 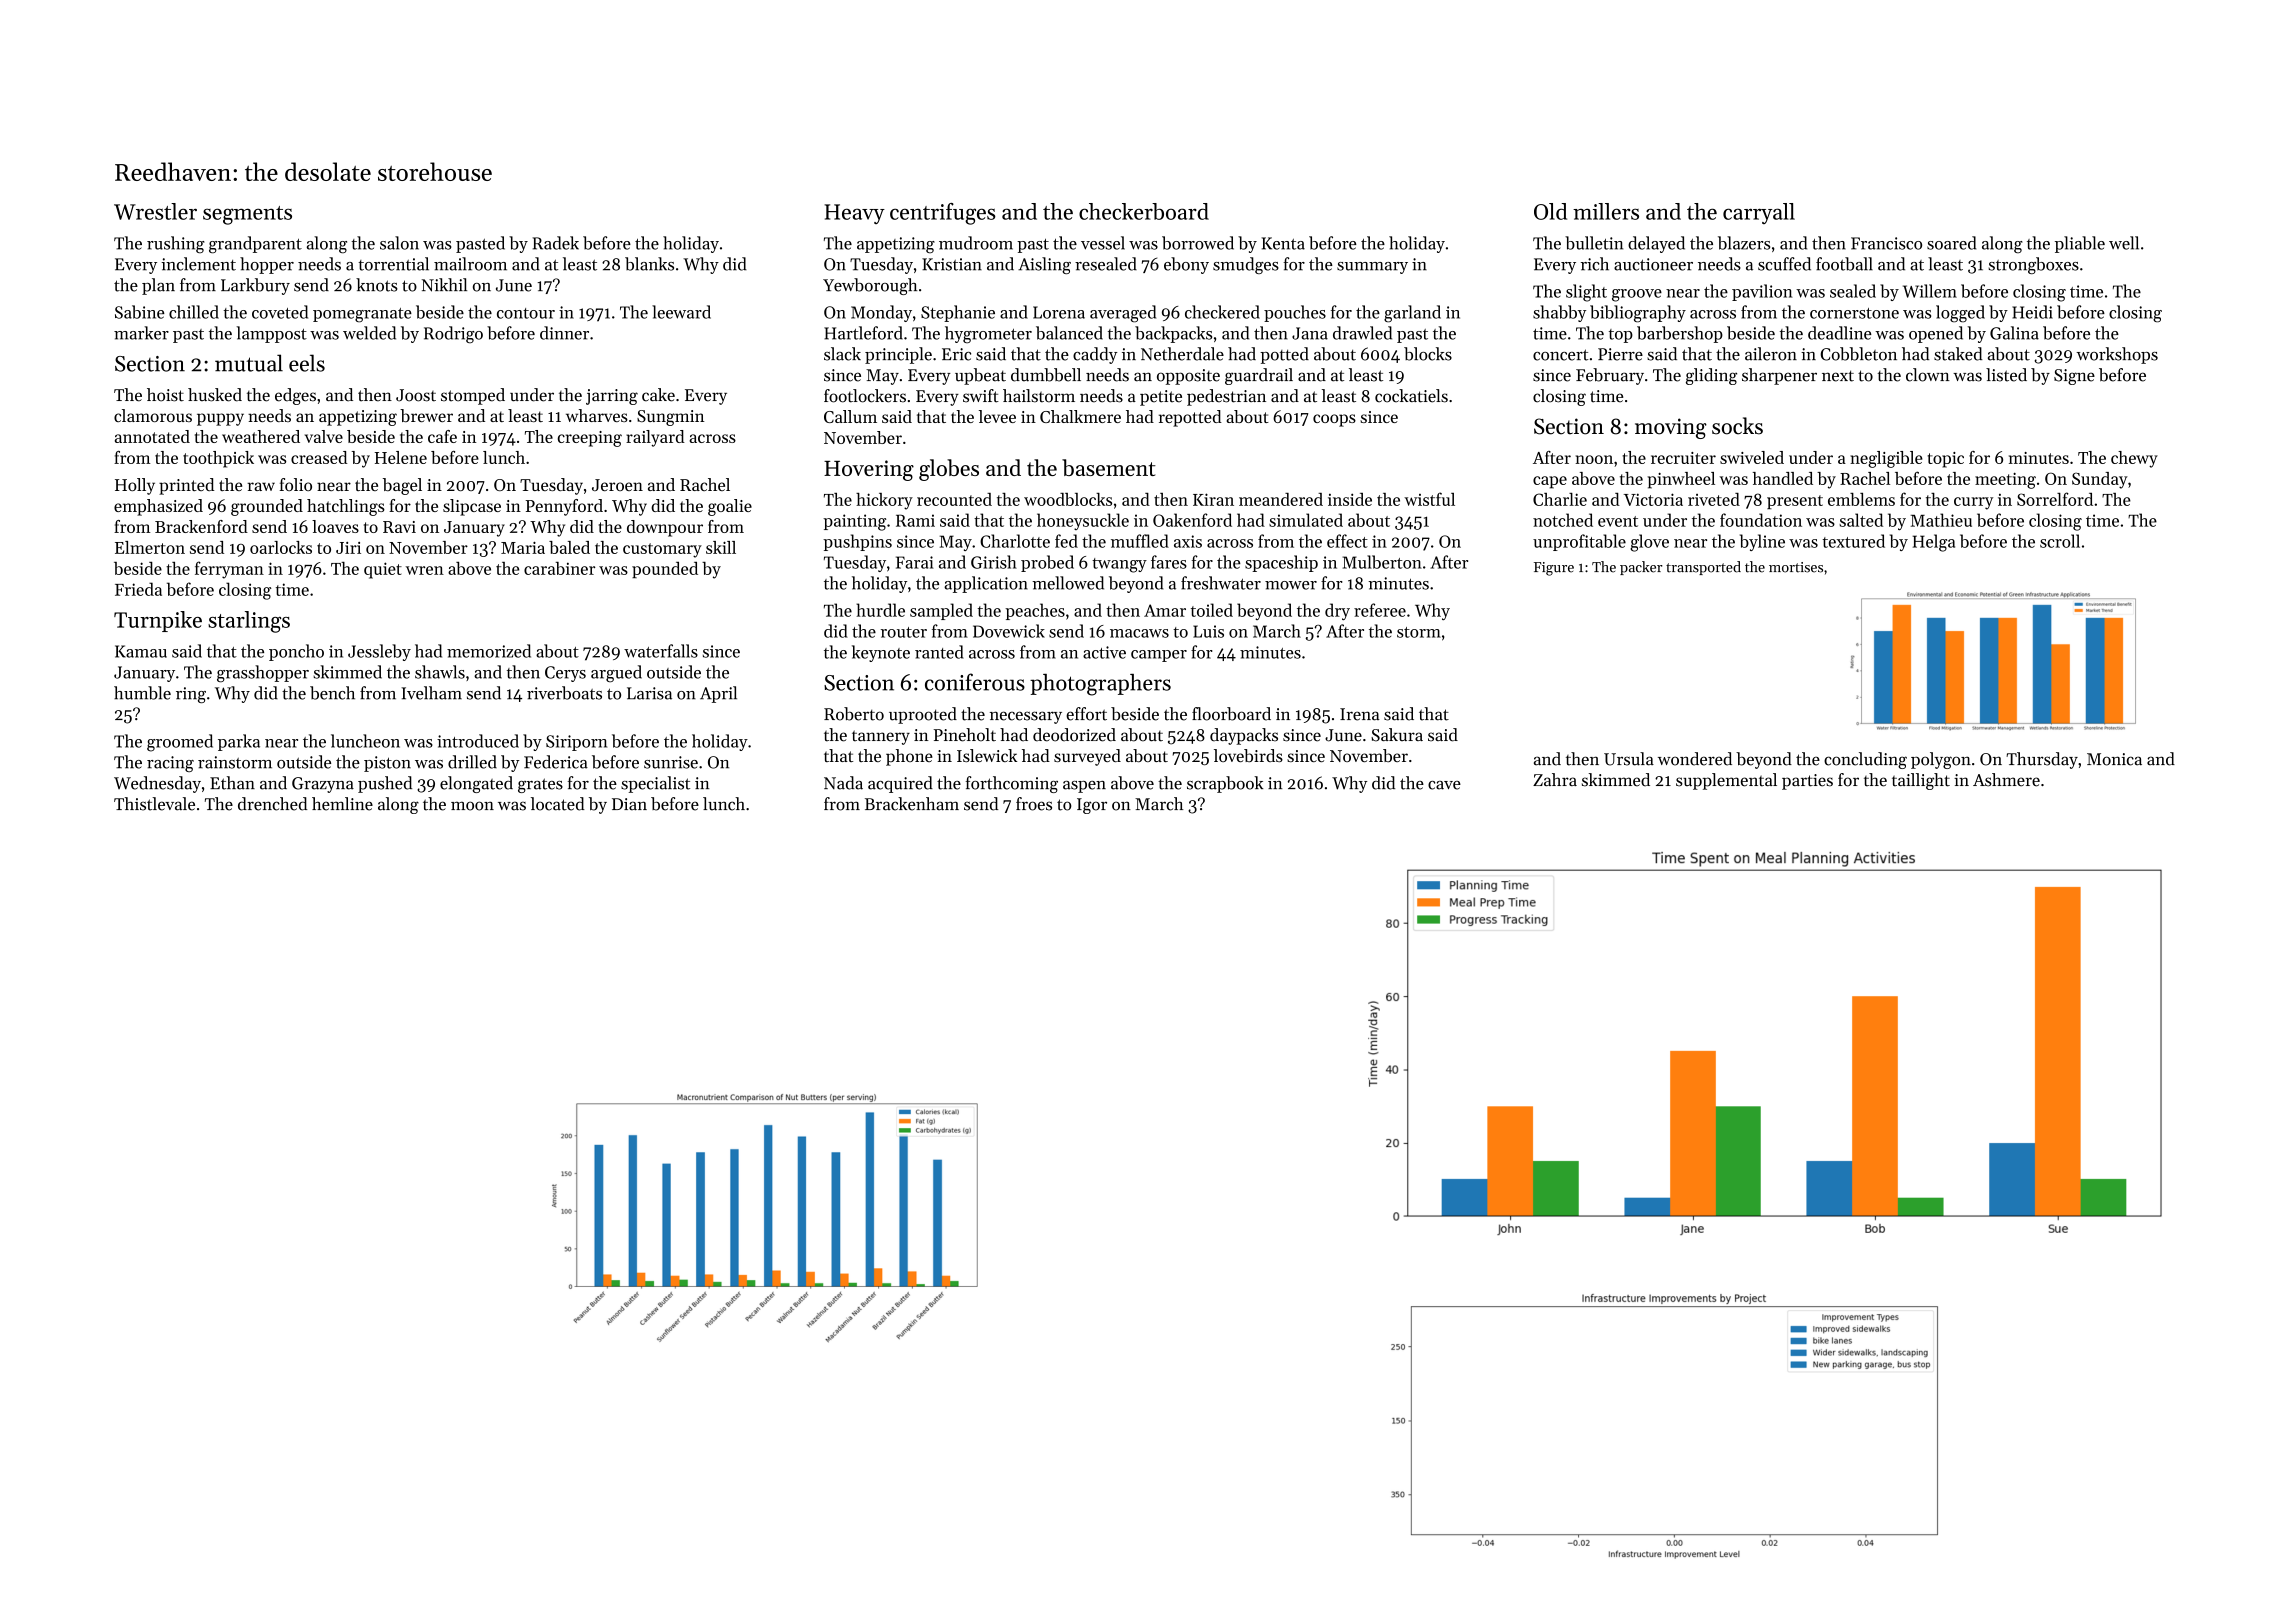 What do you see at coordinates (158, 621) in the page?
I see `Turnpike` at bounding box center [158, 621].
